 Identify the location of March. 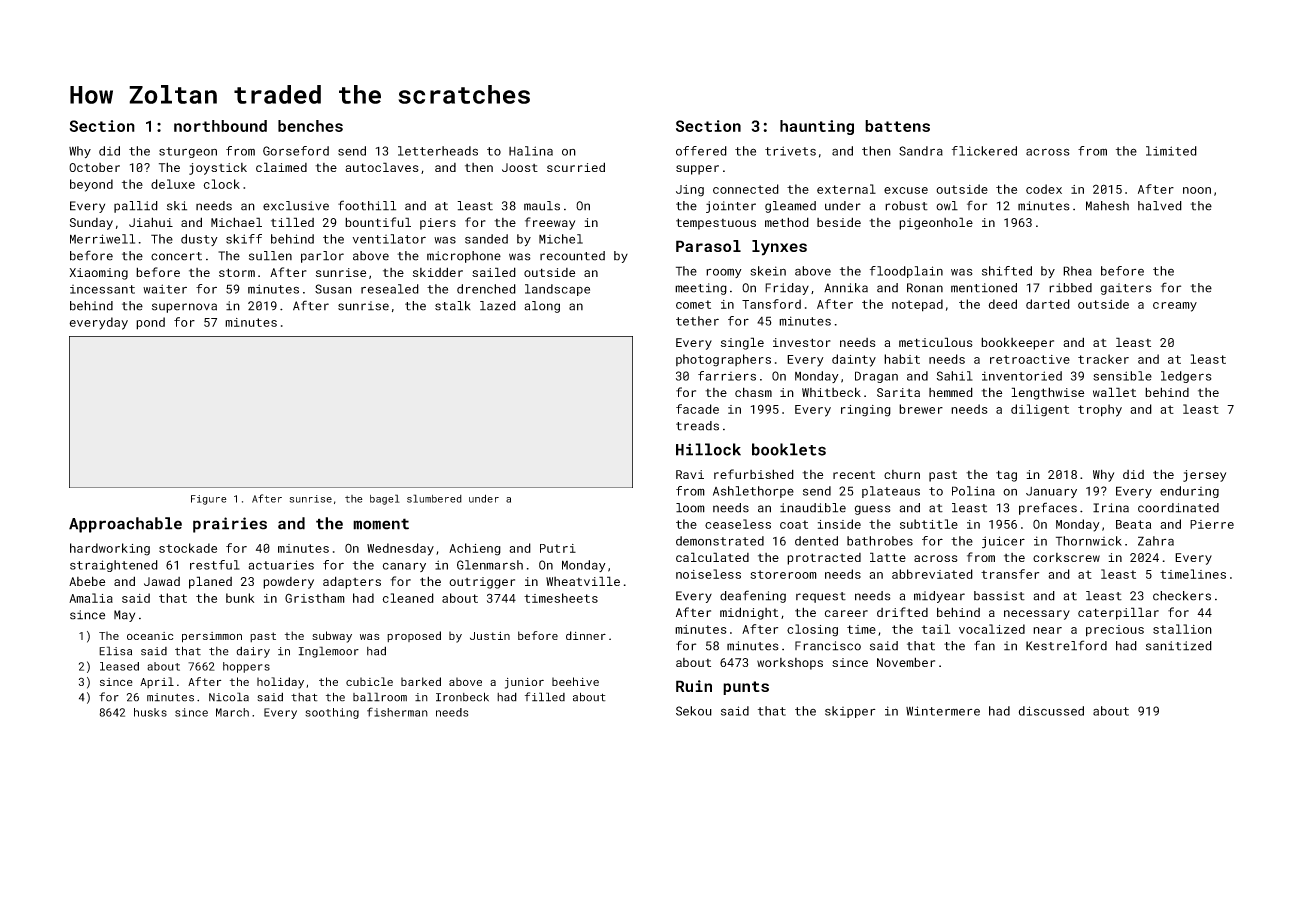
(232, 712).
